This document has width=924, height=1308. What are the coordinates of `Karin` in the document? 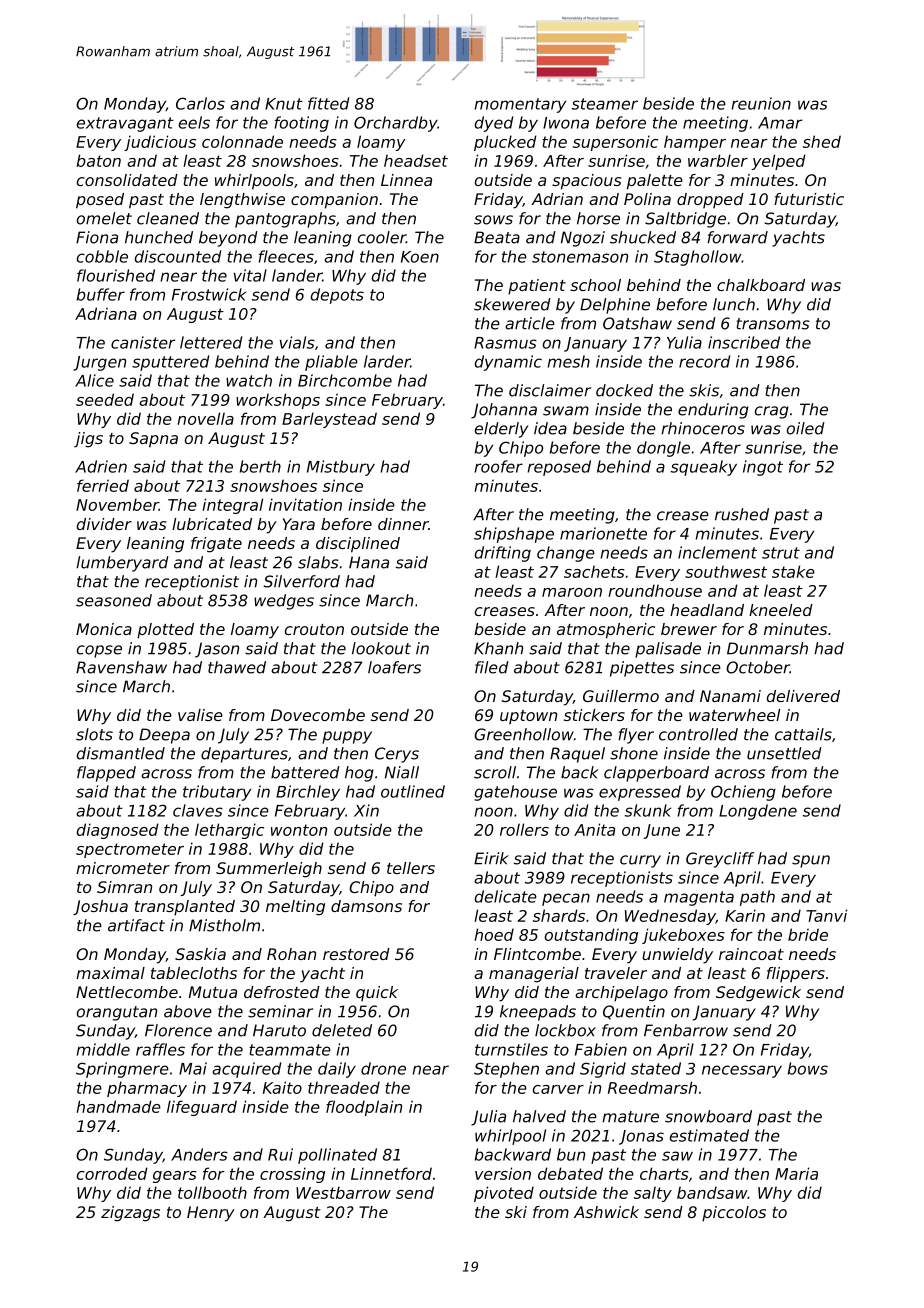 It's located at (745, 915).
